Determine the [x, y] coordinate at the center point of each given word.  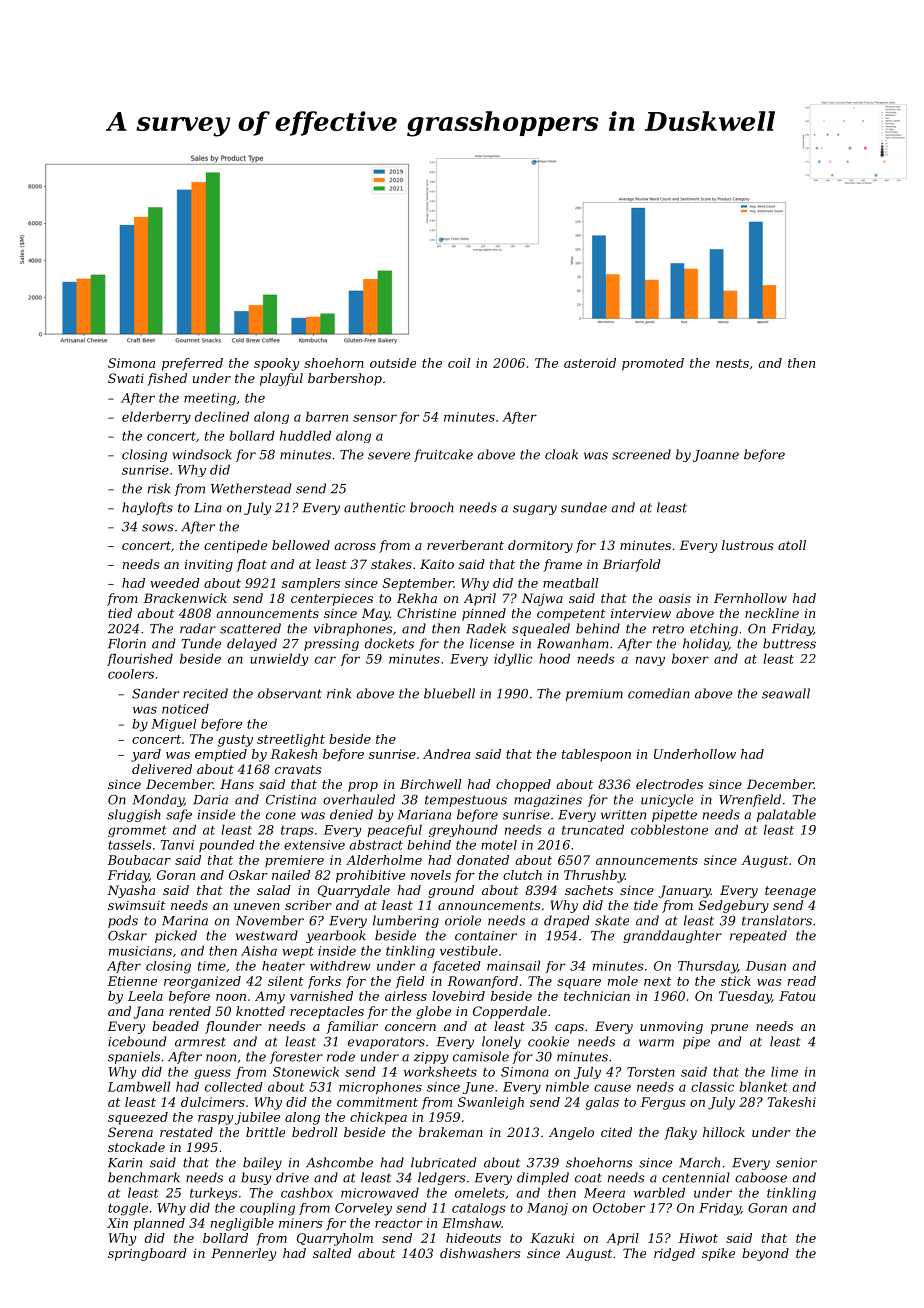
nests [732, 363]
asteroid [590, 363]
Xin [117, 1223]
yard [146, 755]
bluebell [449, 693]
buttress [789, 643]
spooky [276, 364]
